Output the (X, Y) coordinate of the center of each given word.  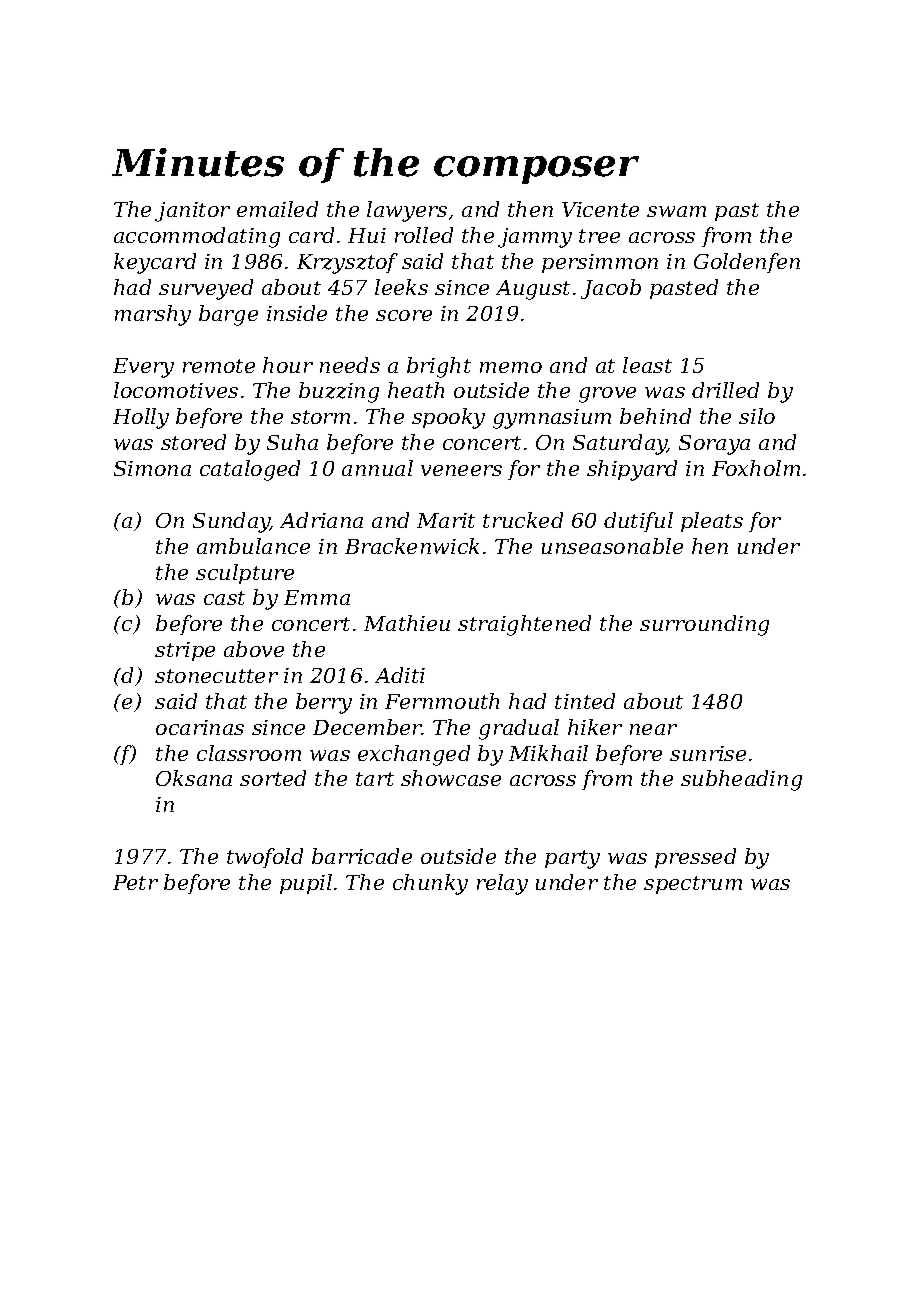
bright (439, 367)
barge (228, 315)
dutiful (638, 522)
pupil (306, 884)
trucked (523, 520)
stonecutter (216, 676)
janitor (192, 212)
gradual (519, 729)
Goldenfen (747, 263)
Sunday (231, 522)
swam (676, 211)
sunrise (708, 753)
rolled (424, 235)
